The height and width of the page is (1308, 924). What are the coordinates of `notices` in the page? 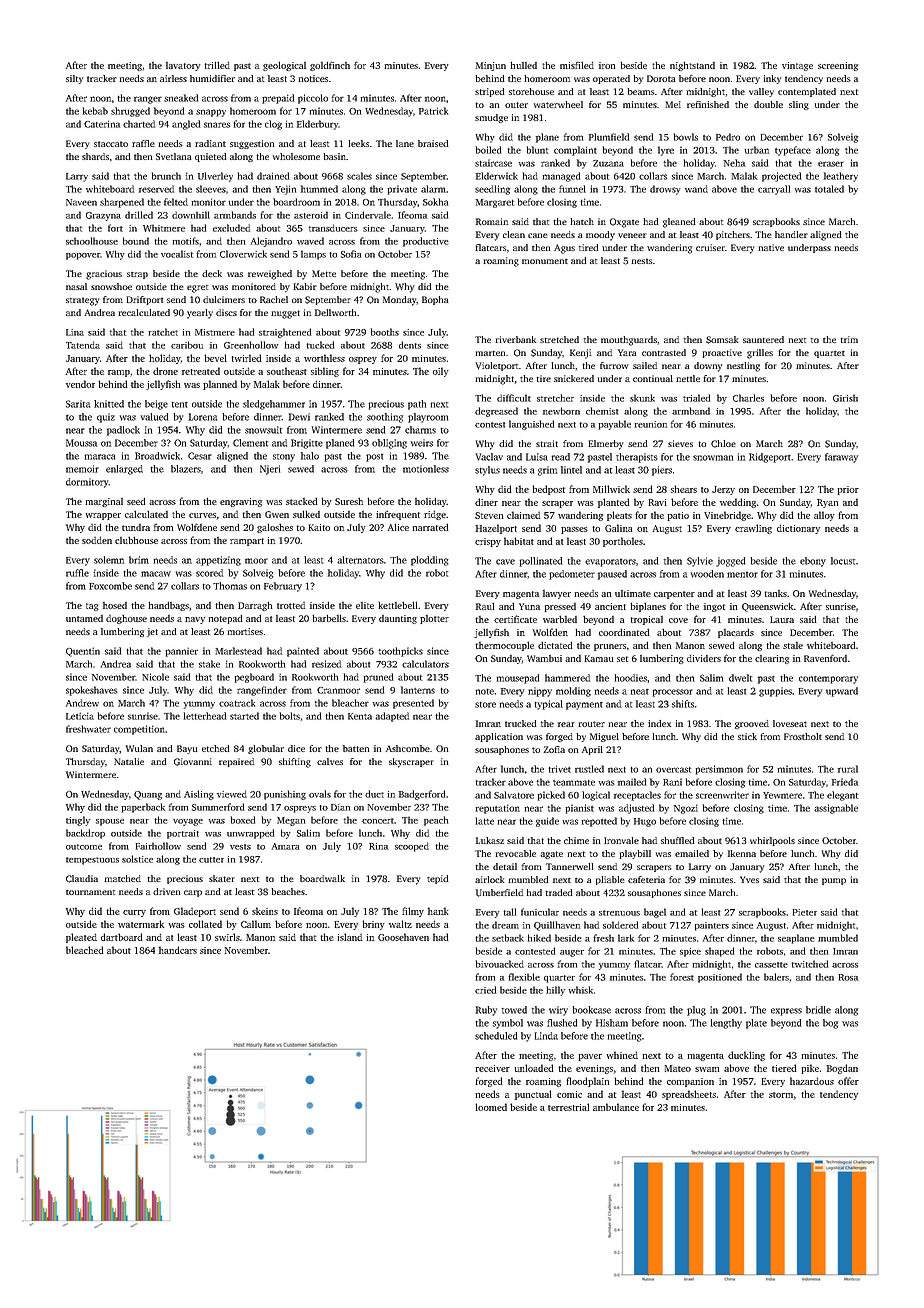 It's located at (313, 78).
